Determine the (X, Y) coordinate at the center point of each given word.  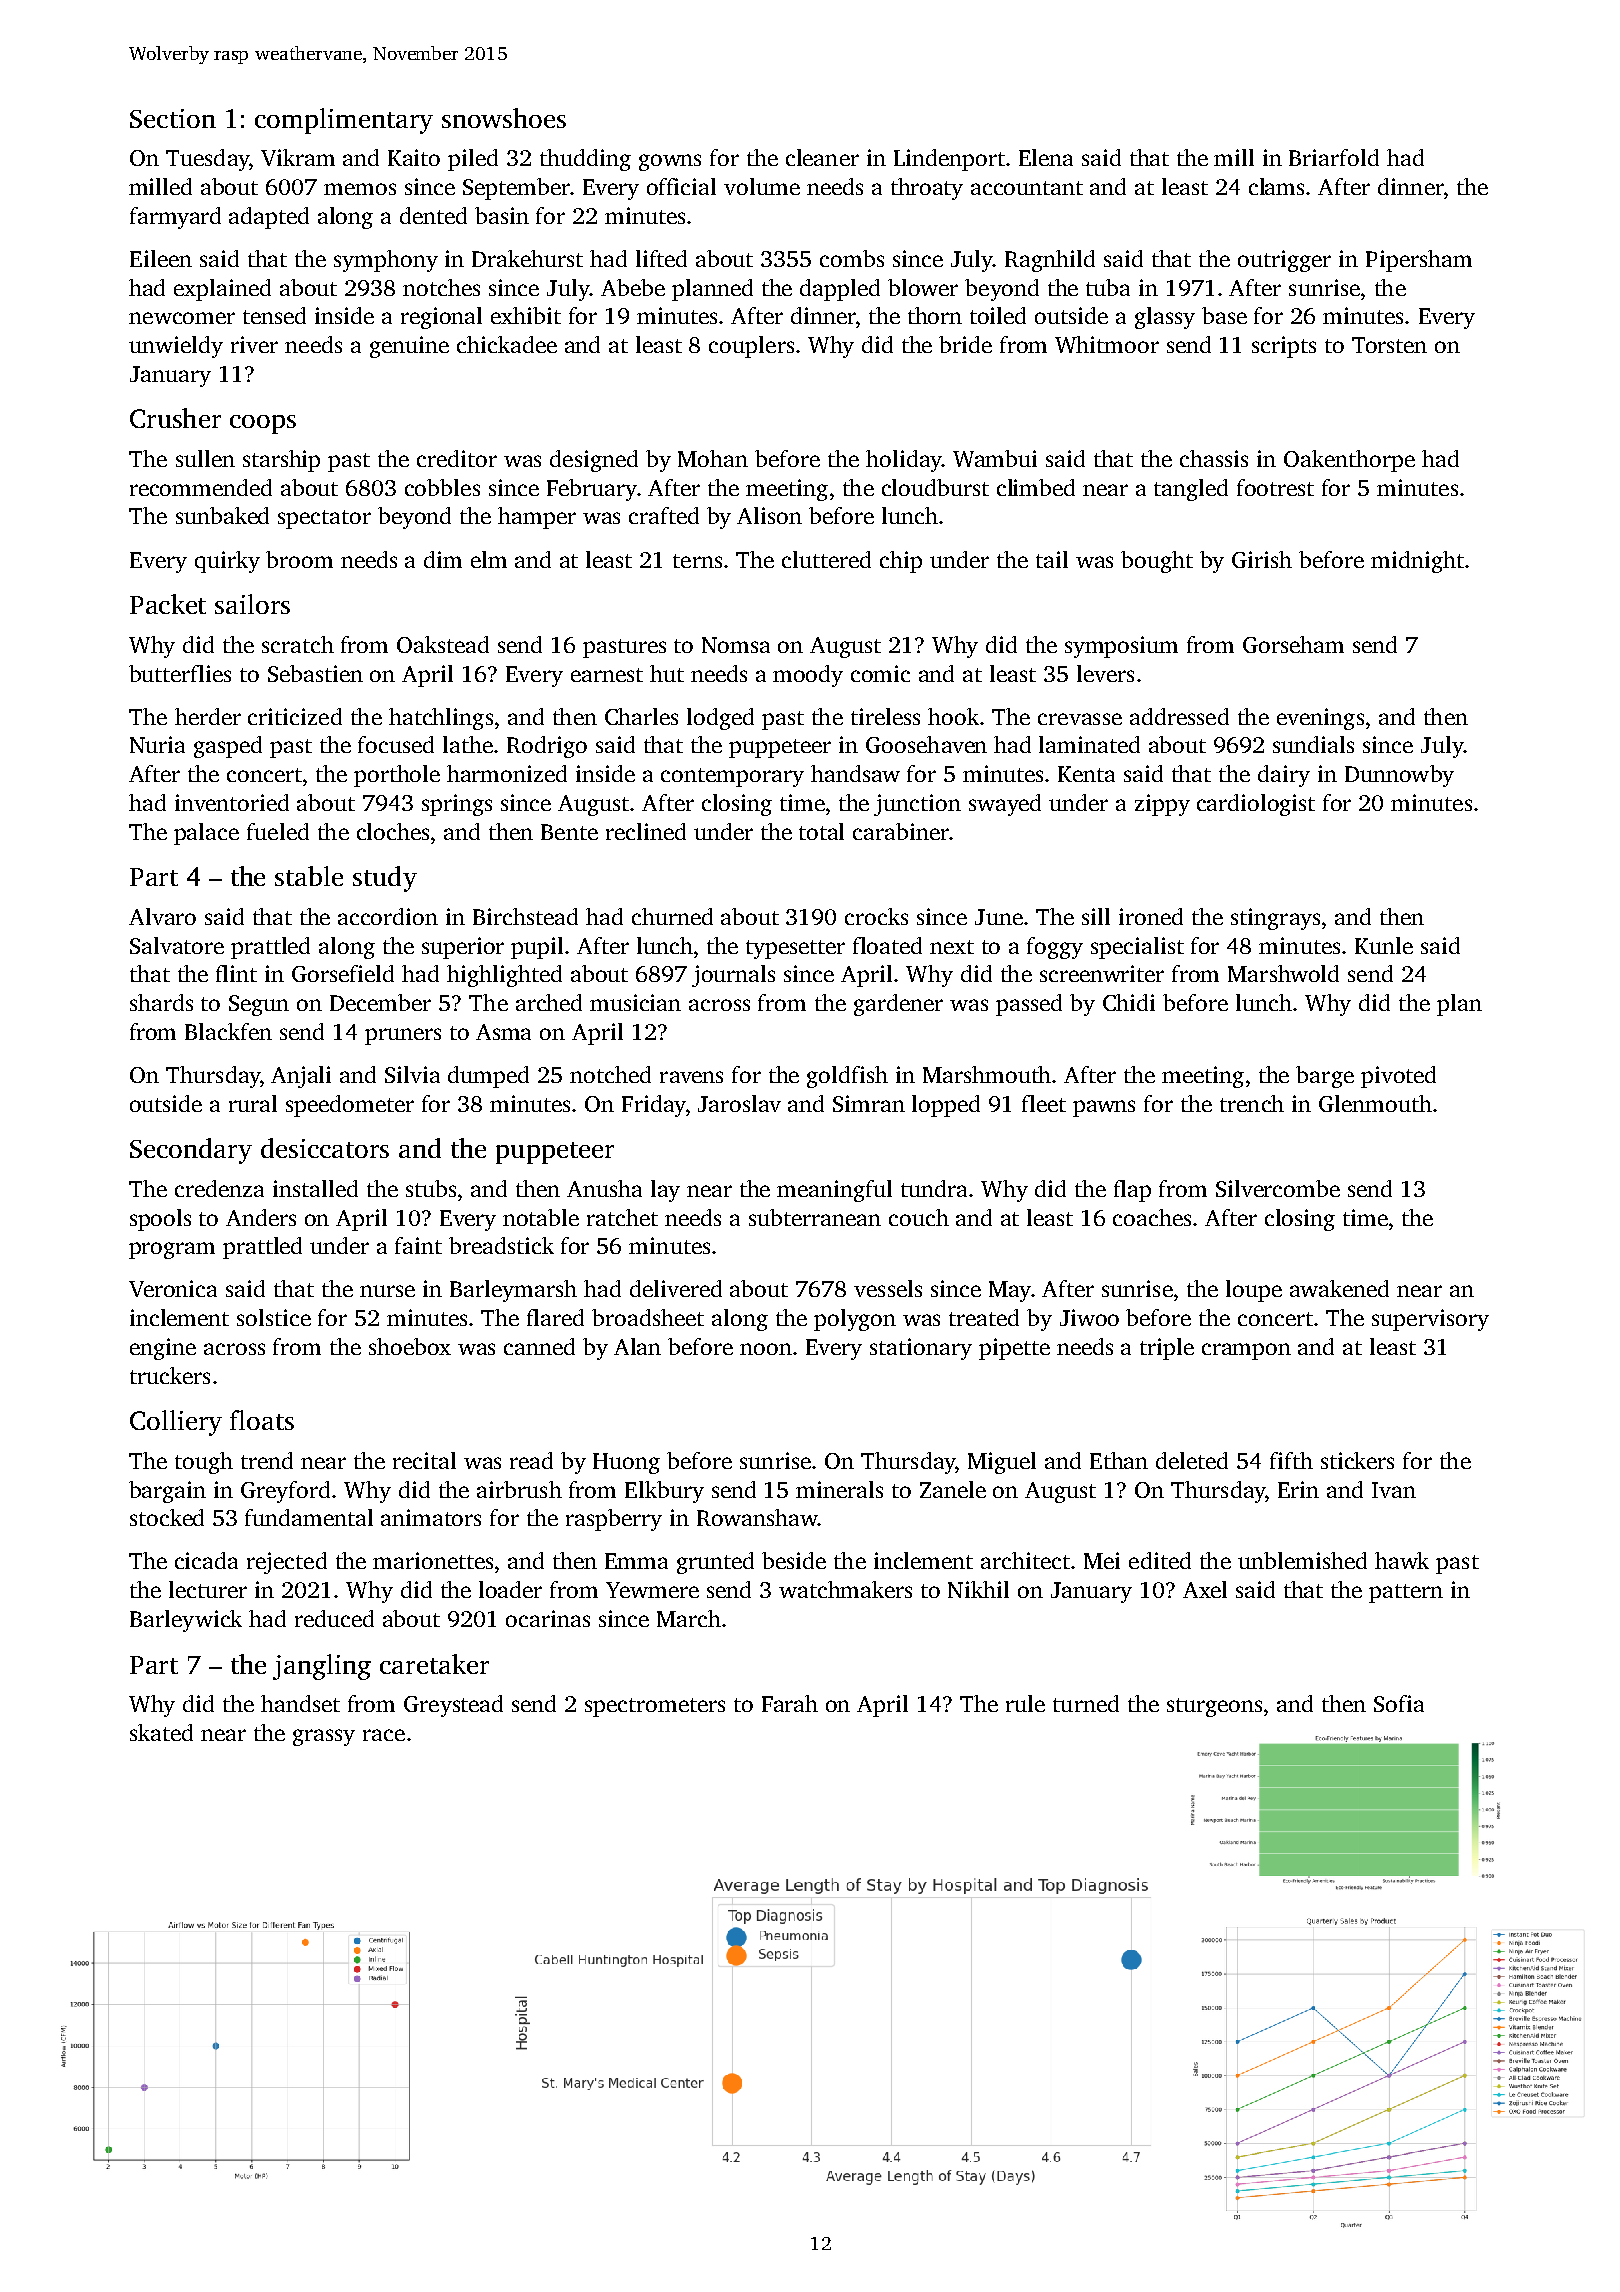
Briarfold (1334, 157)
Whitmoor (1107, 344)
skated (161, 1732)
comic (880, 673)
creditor (457, 458)
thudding (585, 160)
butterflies (180, 673)
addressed (1179, 716)
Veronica (173, 1288)
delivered (676, 1288)
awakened (1339, 1288)
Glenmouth (1375, 1103)
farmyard (175, 218)
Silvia (412, 1074)
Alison (769, 515)
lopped (946, 1106)
